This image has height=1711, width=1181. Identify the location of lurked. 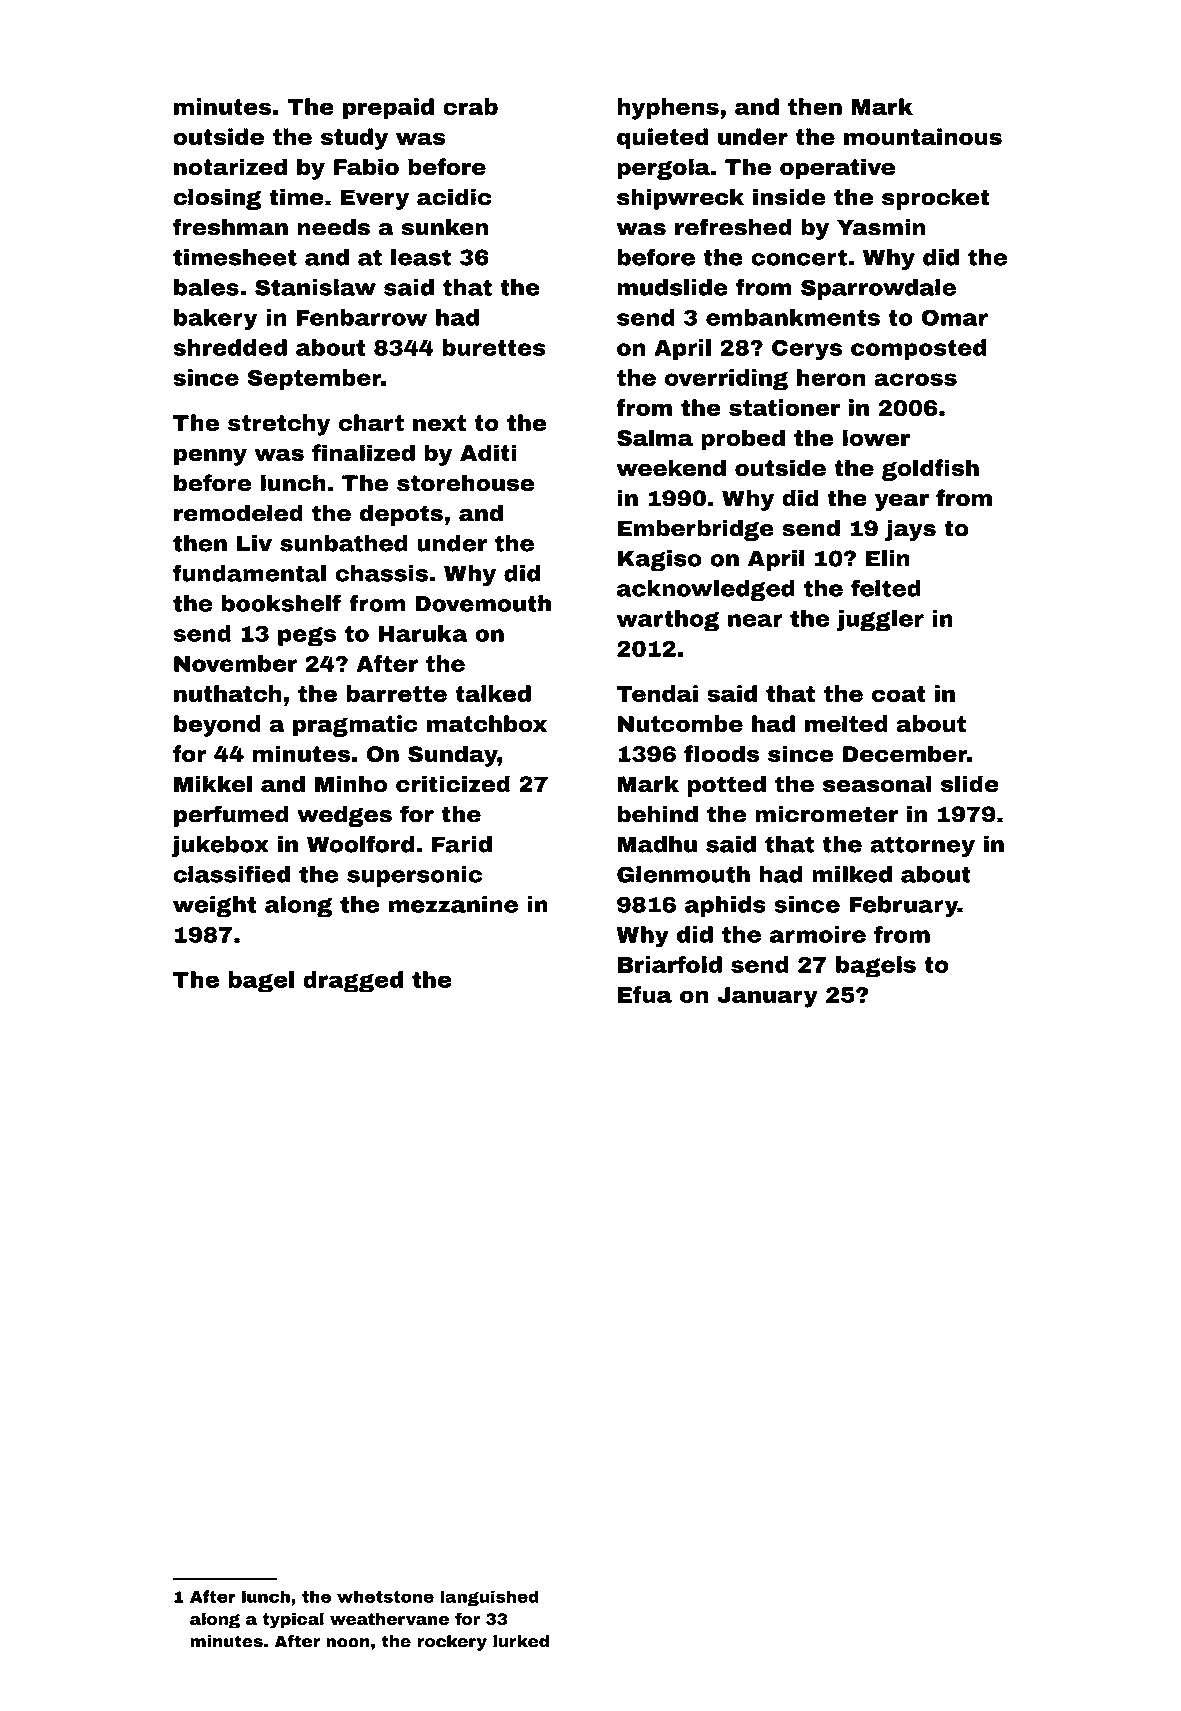
(521, 1641).
